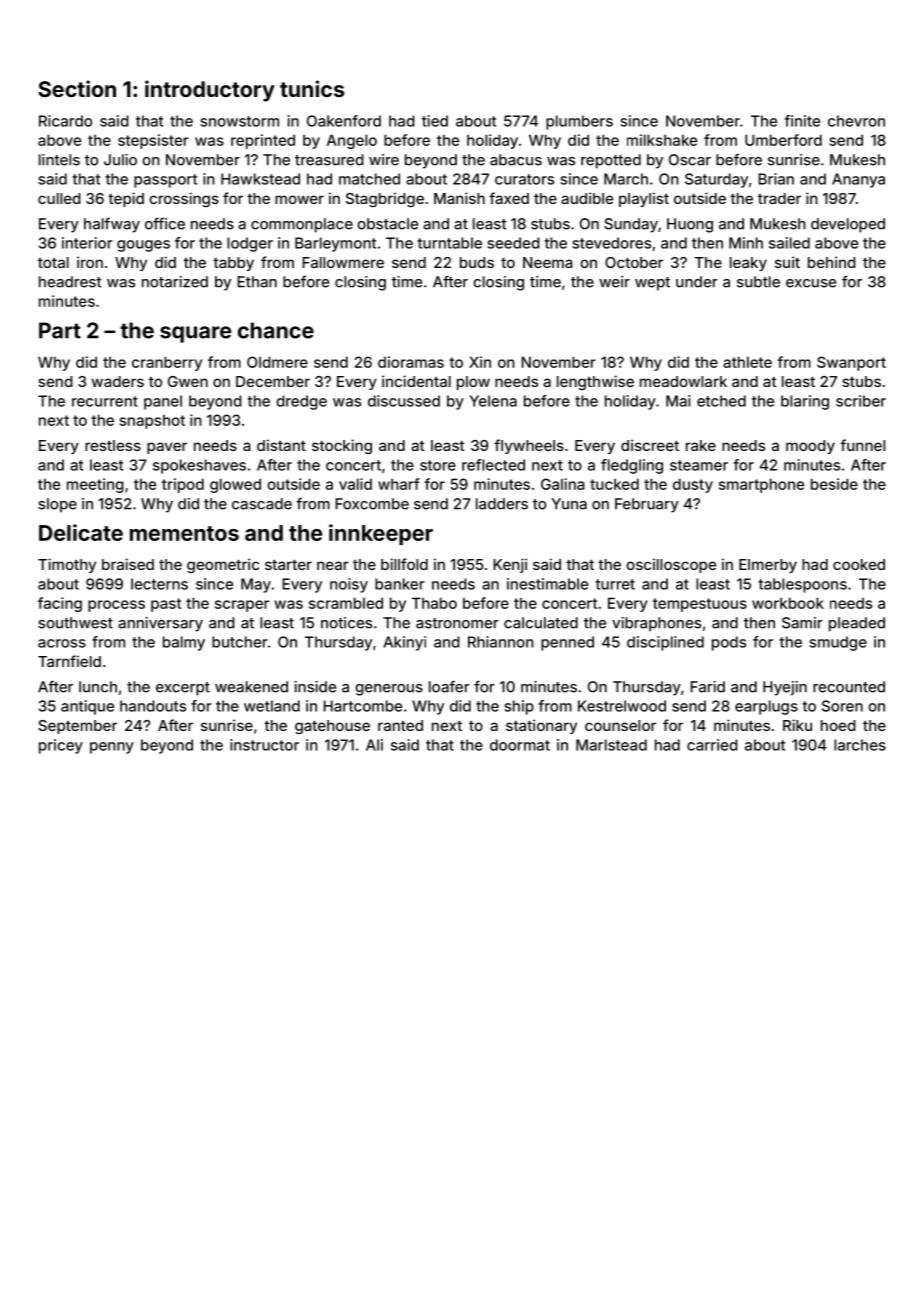  I want to click on workbook, so click(788, 603).
